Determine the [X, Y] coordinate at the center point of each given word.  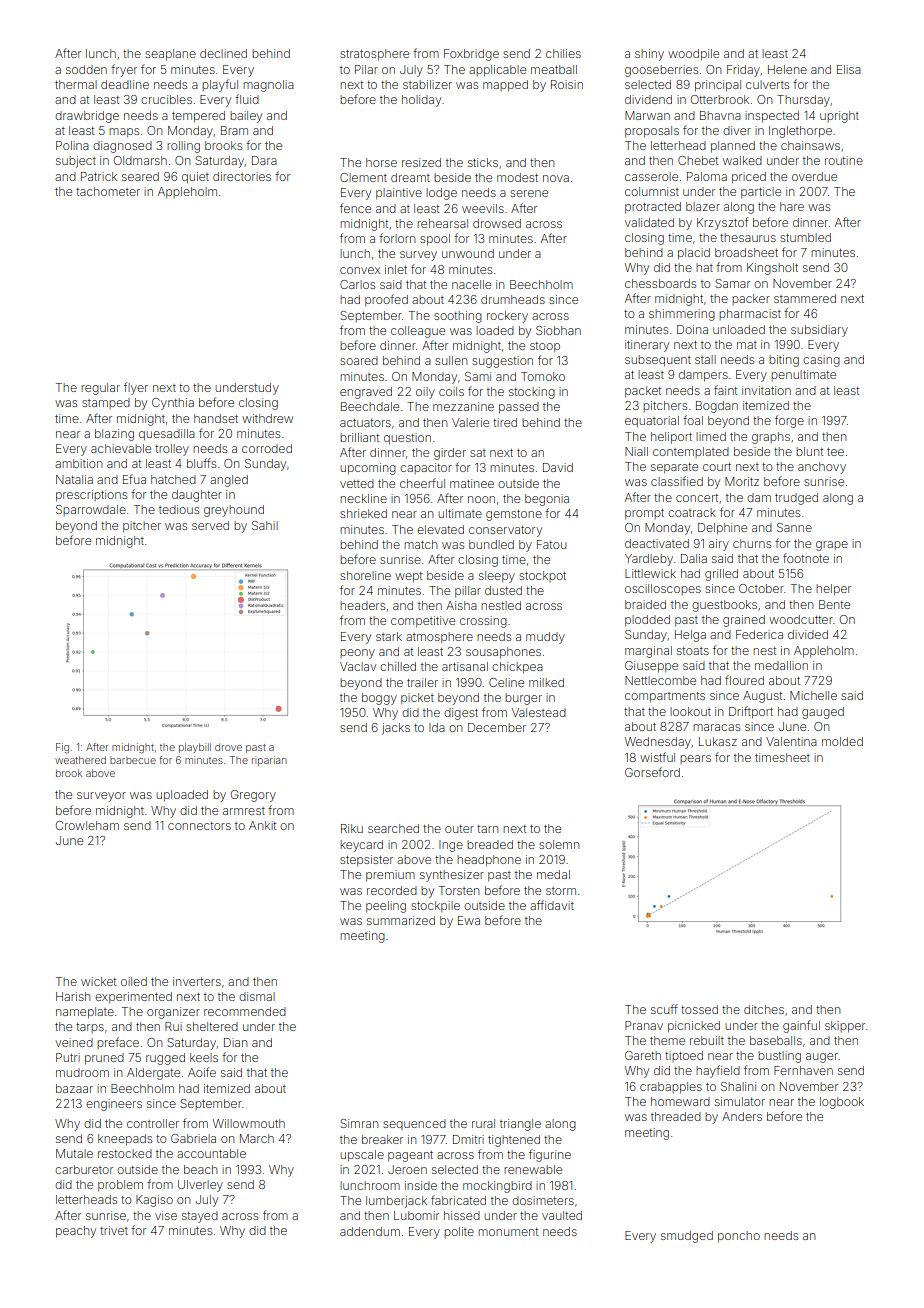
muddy [545, 638]
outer [459, 829]
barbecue [133, 760]
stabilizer [427, 84]
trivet [114, 1230]
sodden [86, 69]
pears [695, 759]
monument [508, 1232]
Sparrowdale [91, 510]
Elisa [849, 69]
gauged [823, 713]
